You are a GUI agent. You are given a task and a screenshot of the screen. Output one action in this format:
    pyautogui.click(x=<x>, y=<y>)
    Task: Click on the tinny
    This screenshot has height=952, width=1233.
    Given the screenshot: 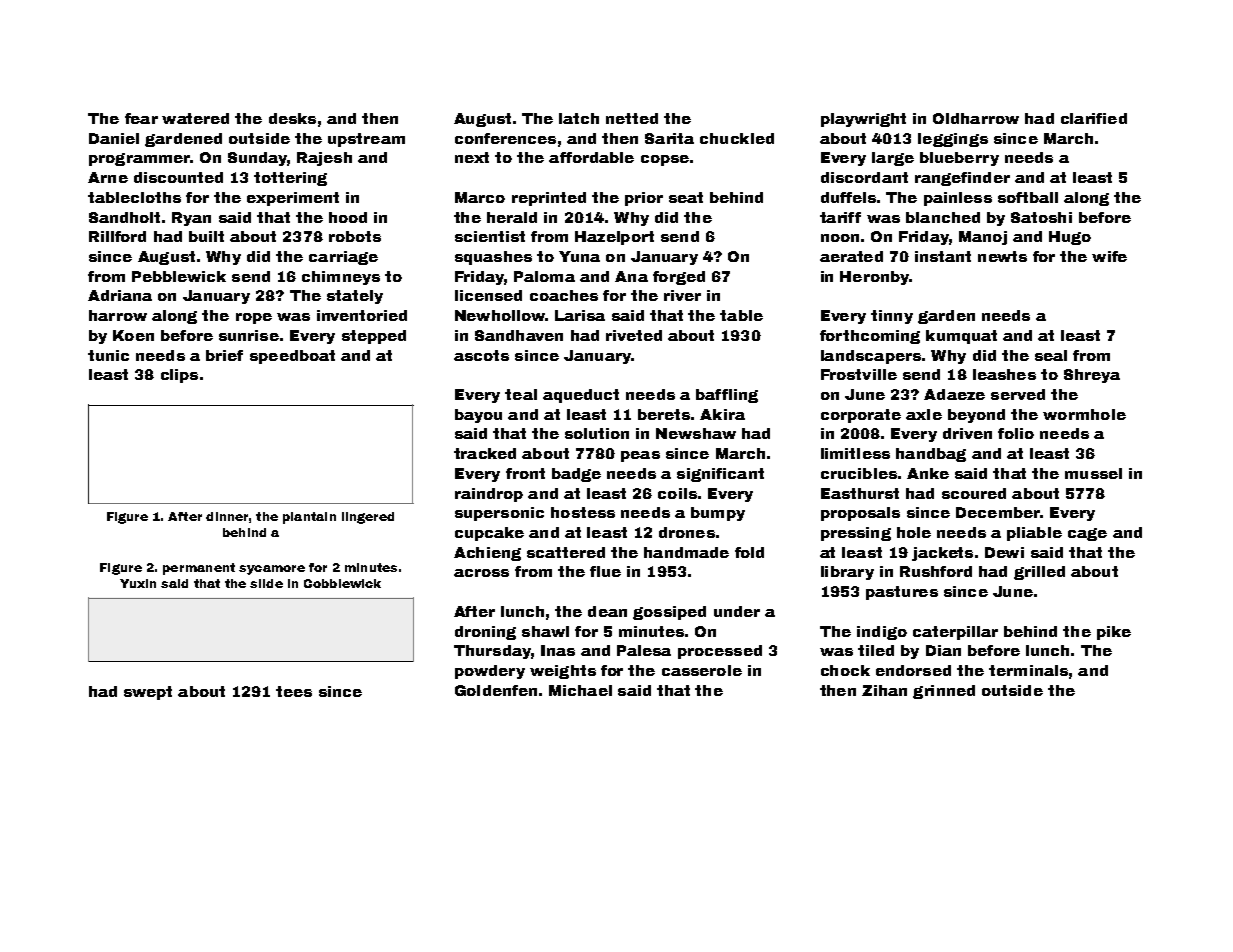 What is the action you would take?
    pyautogui.click(x=892, y=317)
